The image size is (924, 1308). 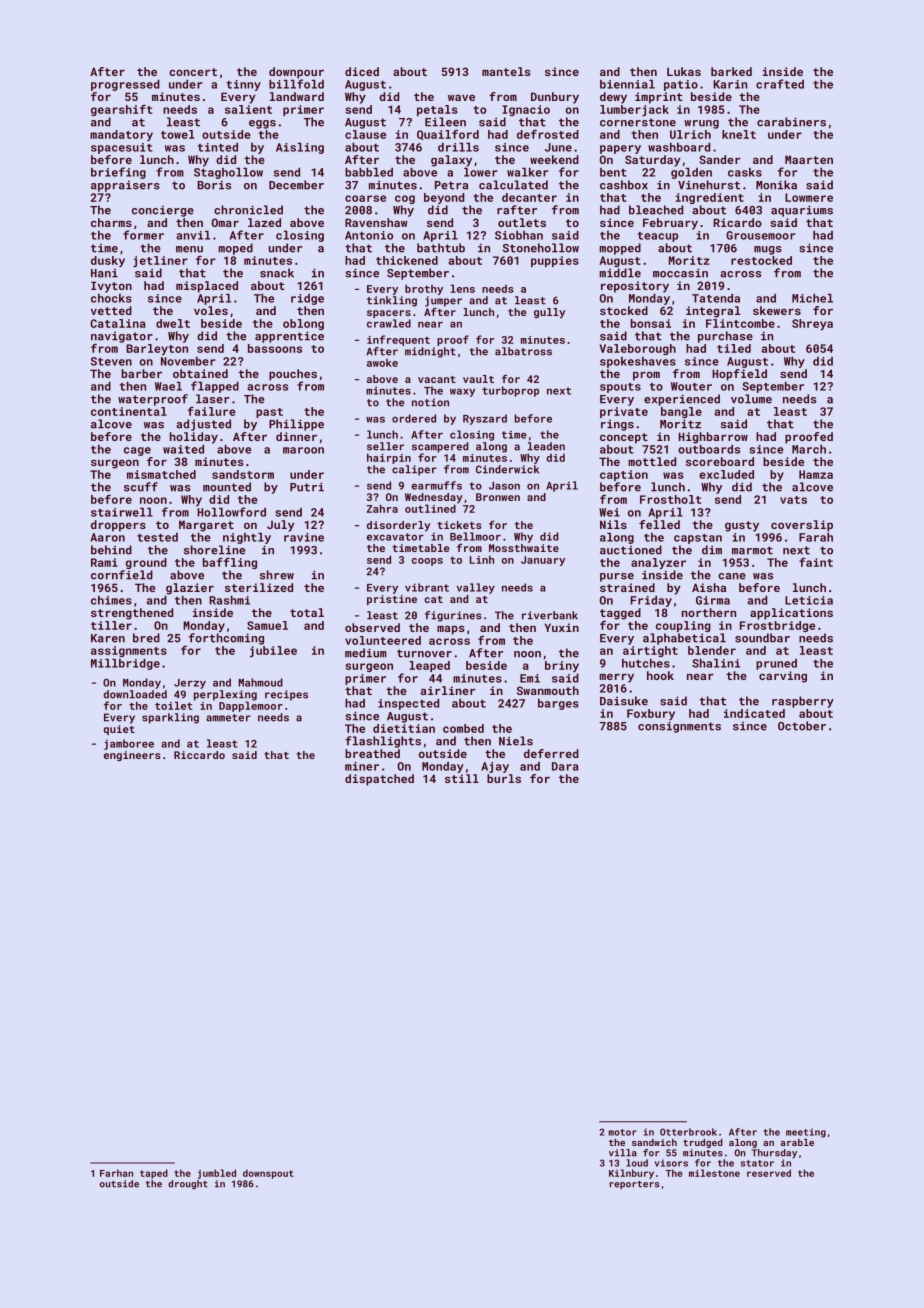 What do you see at coordinates (125, 85) in the document?
I see `progressed` at bounding box center [125, 85].
